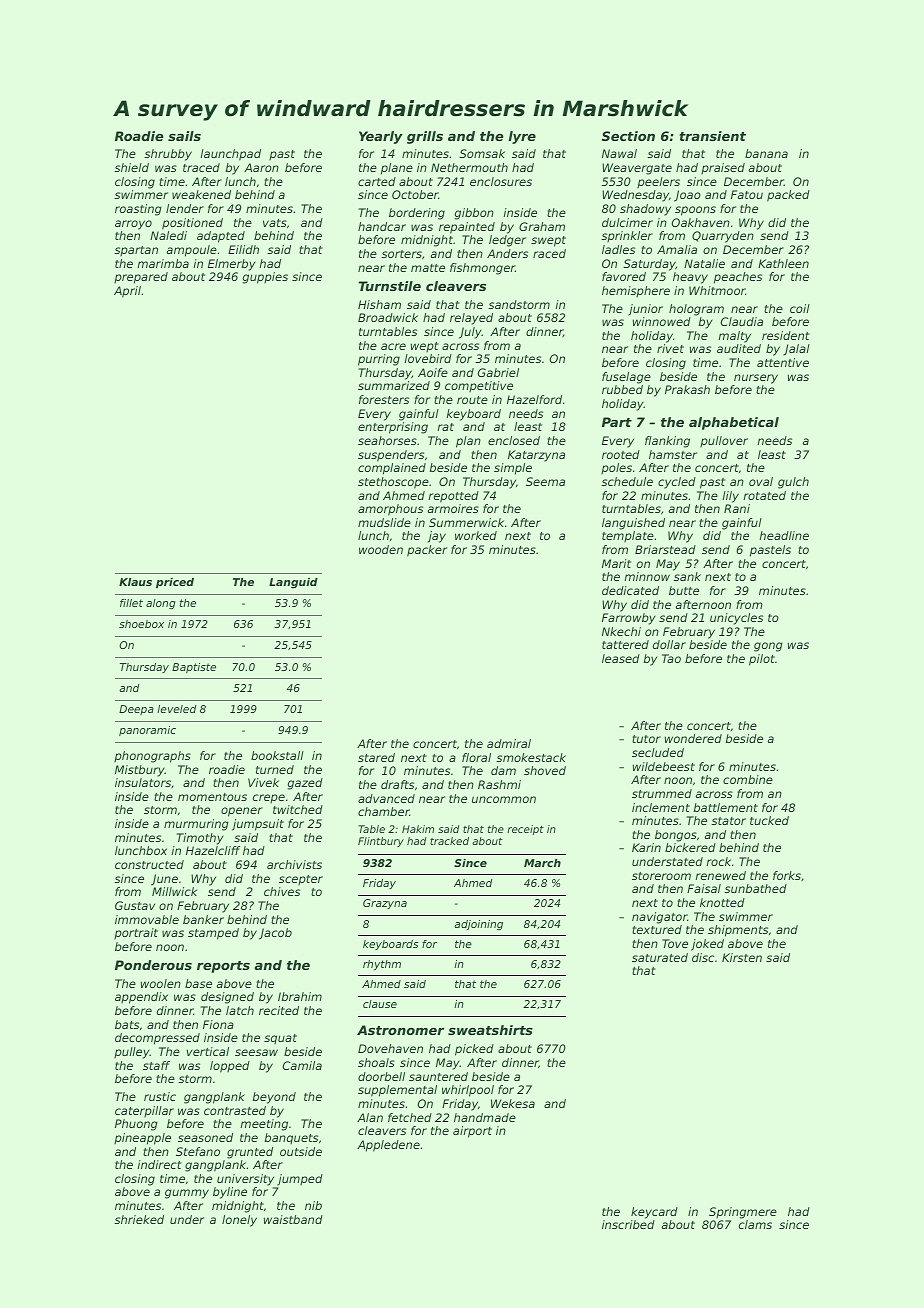 This page has height=1308, width=924. Describe the element at coordinates (384, 399) in the page. I see `foresters` at that location.
